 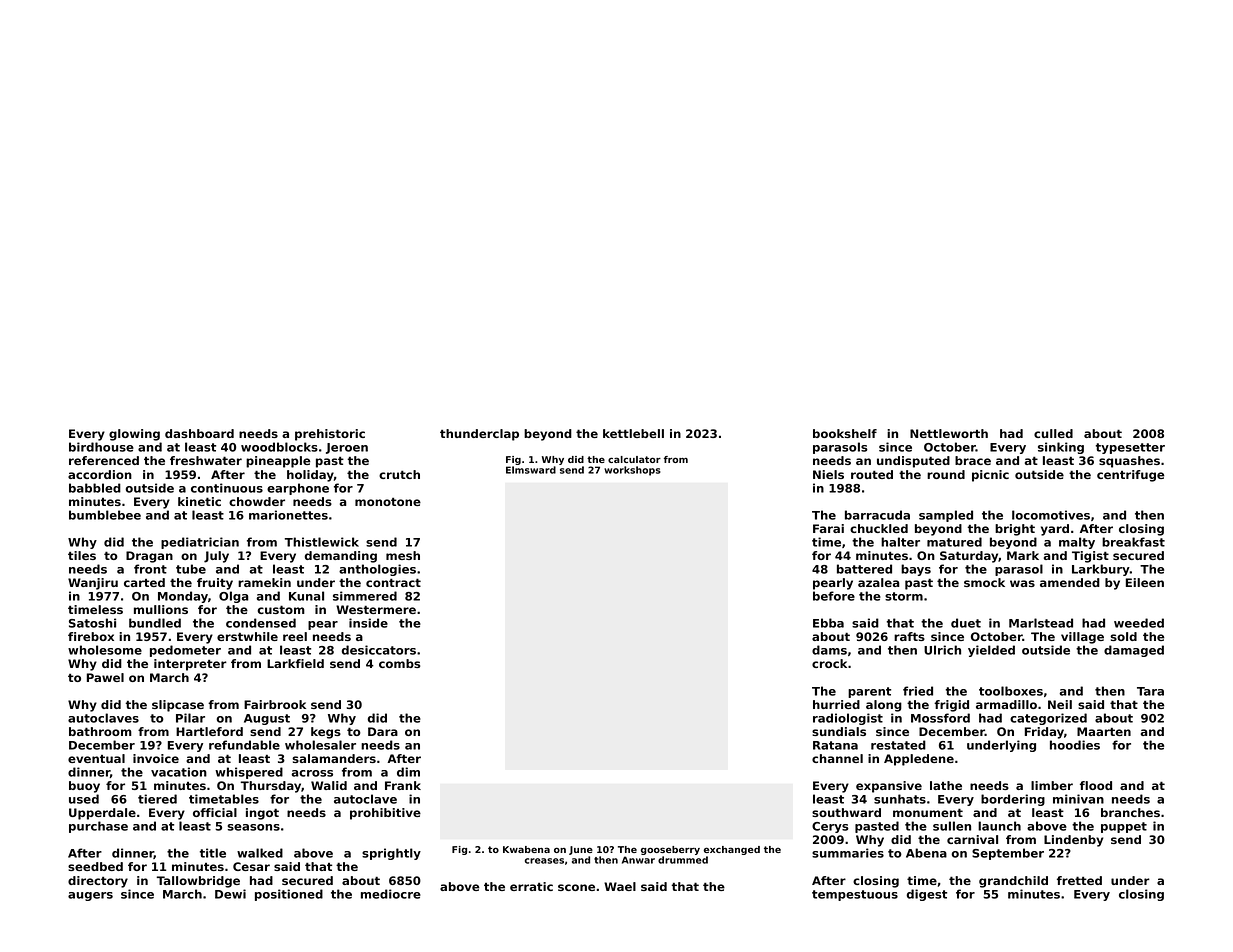 What do you see at coordinates (949, 433) in the screenshot?
I see `Nettleworth` at bounding box center [949, 433].
